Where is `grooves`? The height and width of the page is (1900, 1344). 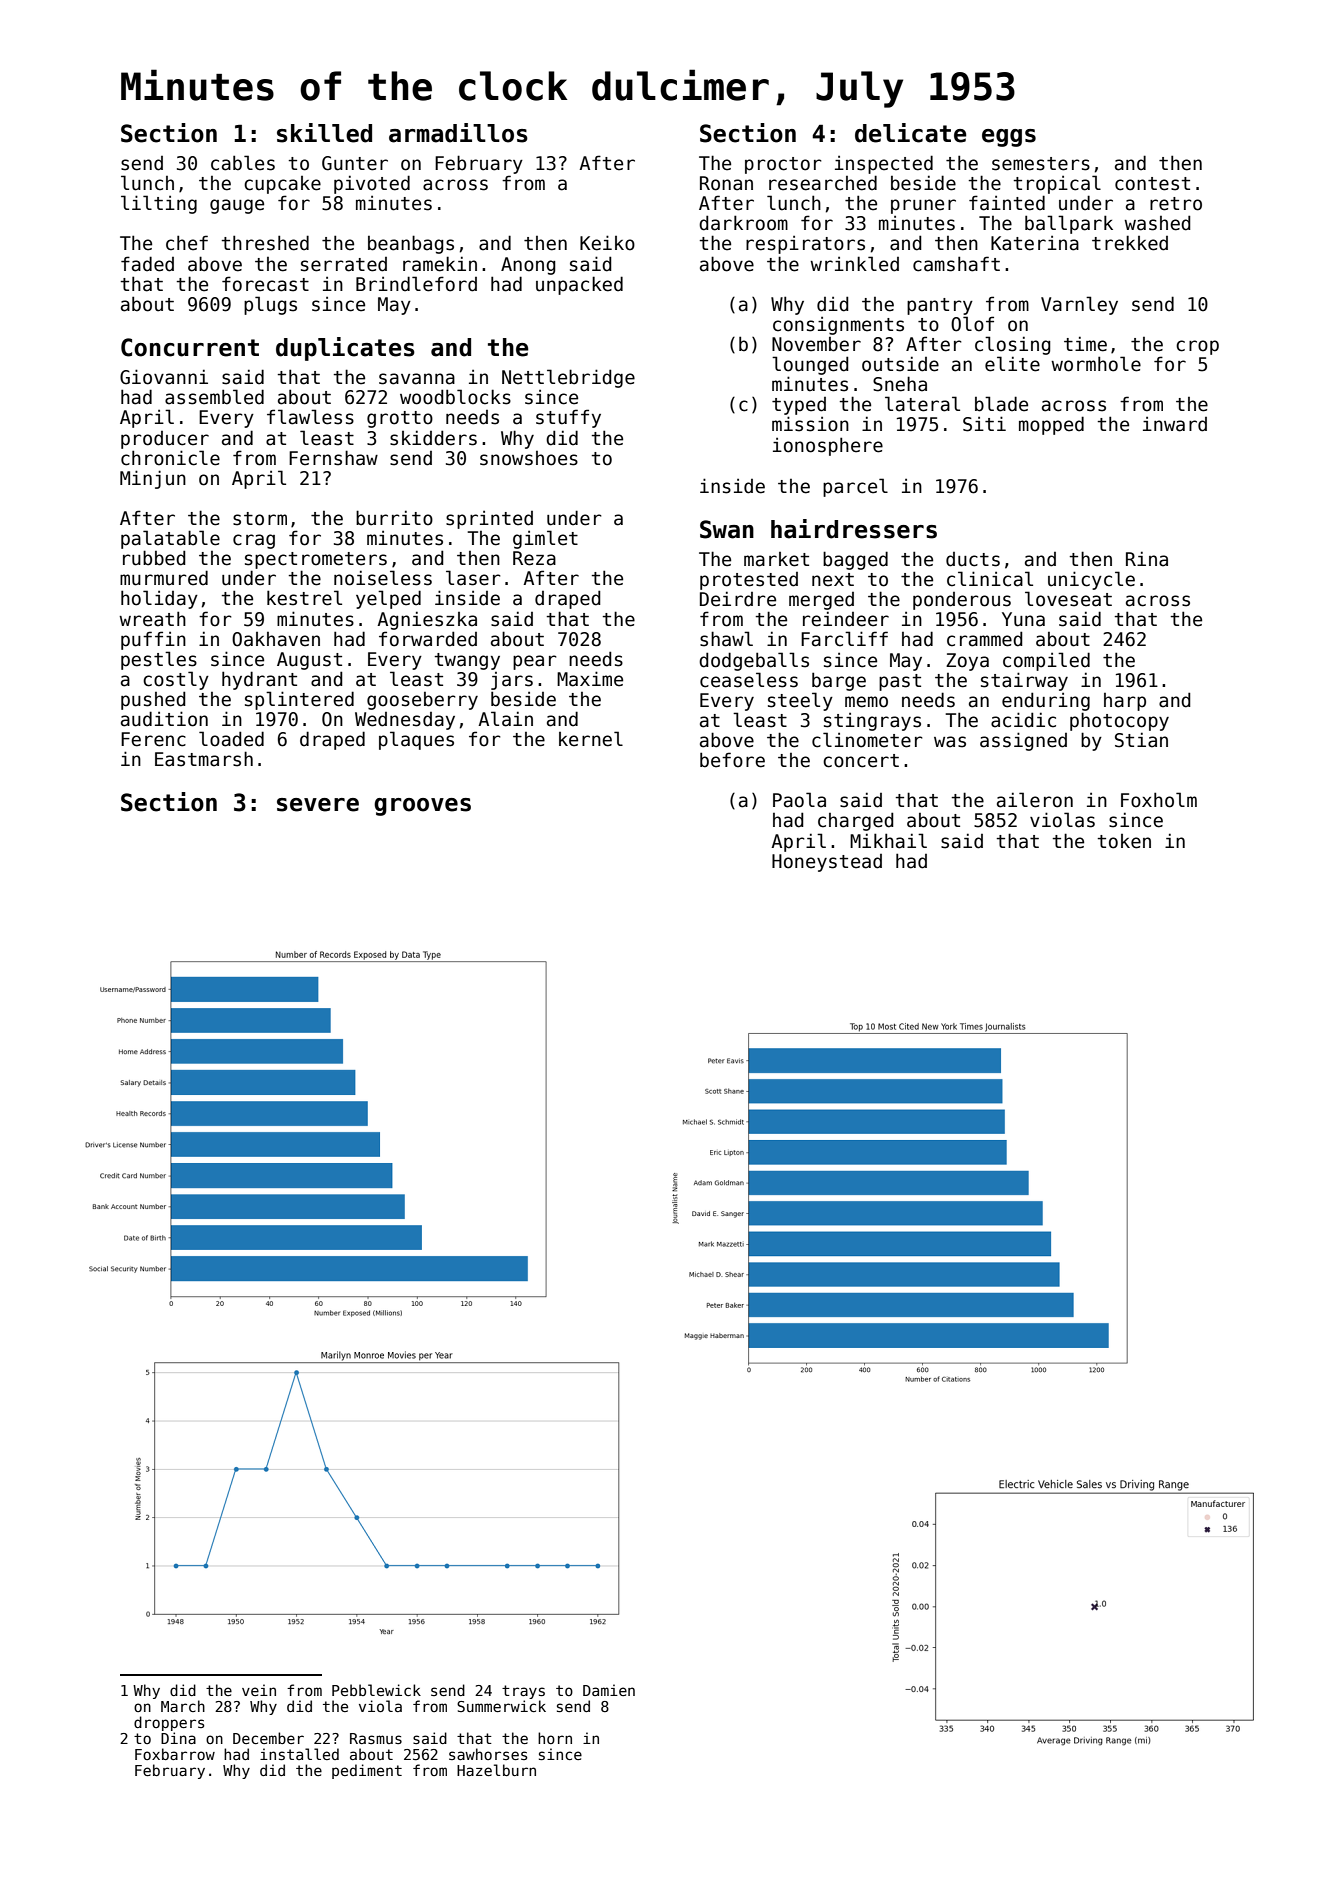 grooves is located at coordinates (422, 807).
